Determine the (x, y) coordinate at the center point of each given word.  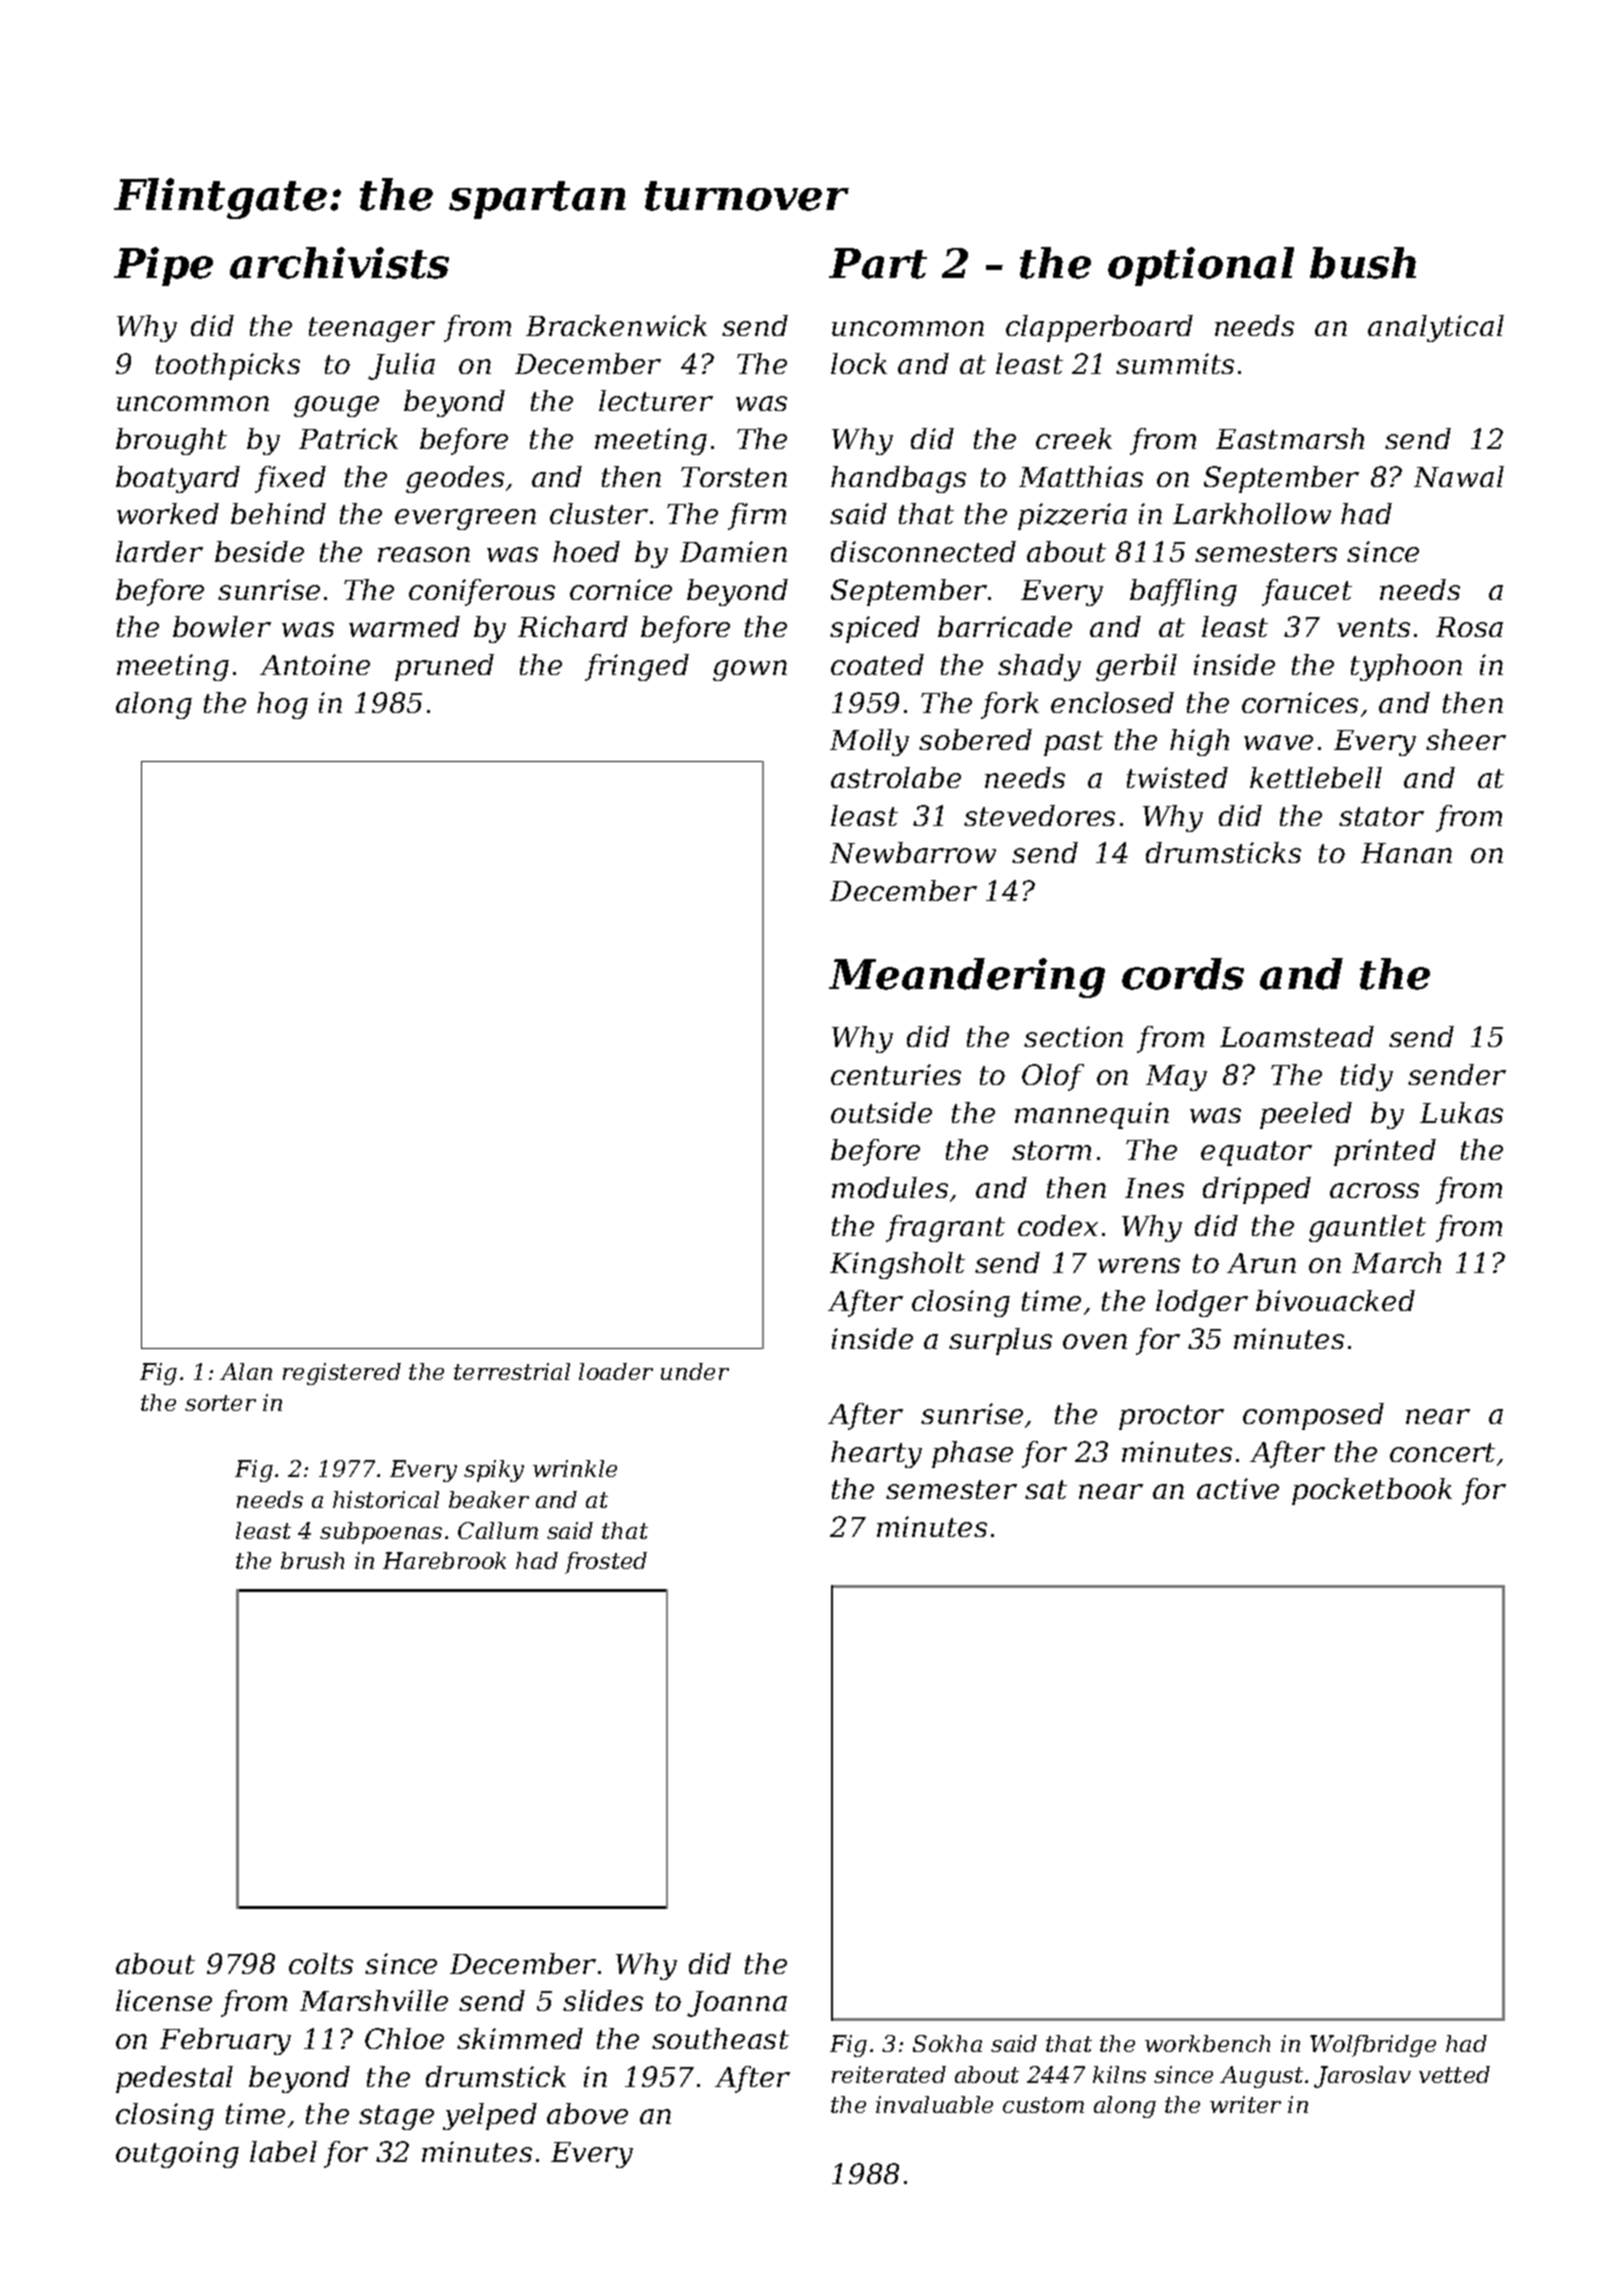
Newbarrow (913, 852)
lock (859, 363)
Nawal (1459, 476)
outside (881, 1112)
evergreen (465, 519)
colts (321, 1963)
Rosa (1469, 627)
